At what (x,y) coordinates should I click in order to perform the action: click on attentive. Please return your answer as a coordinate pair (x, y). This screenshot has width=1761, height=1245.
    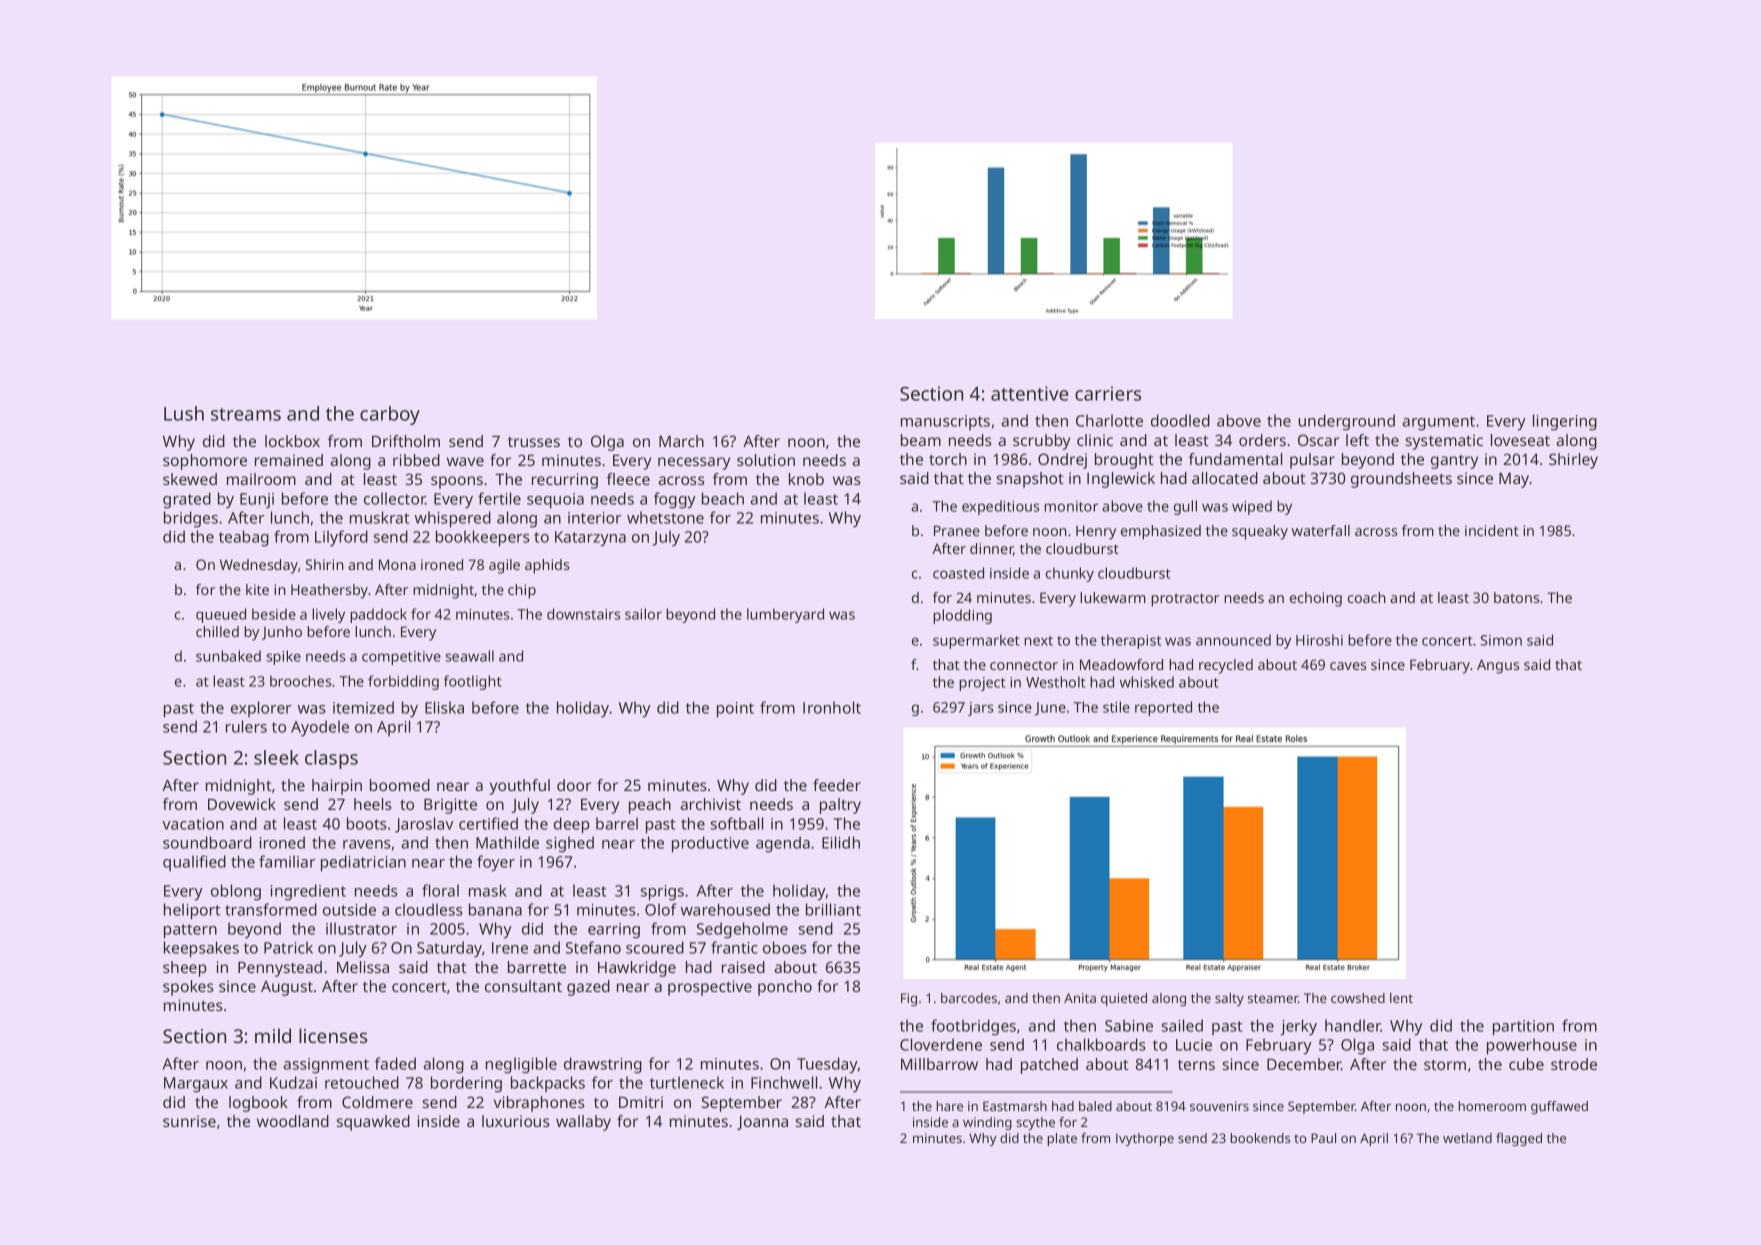
    Looking at the image, I should click on (1029, 393).
